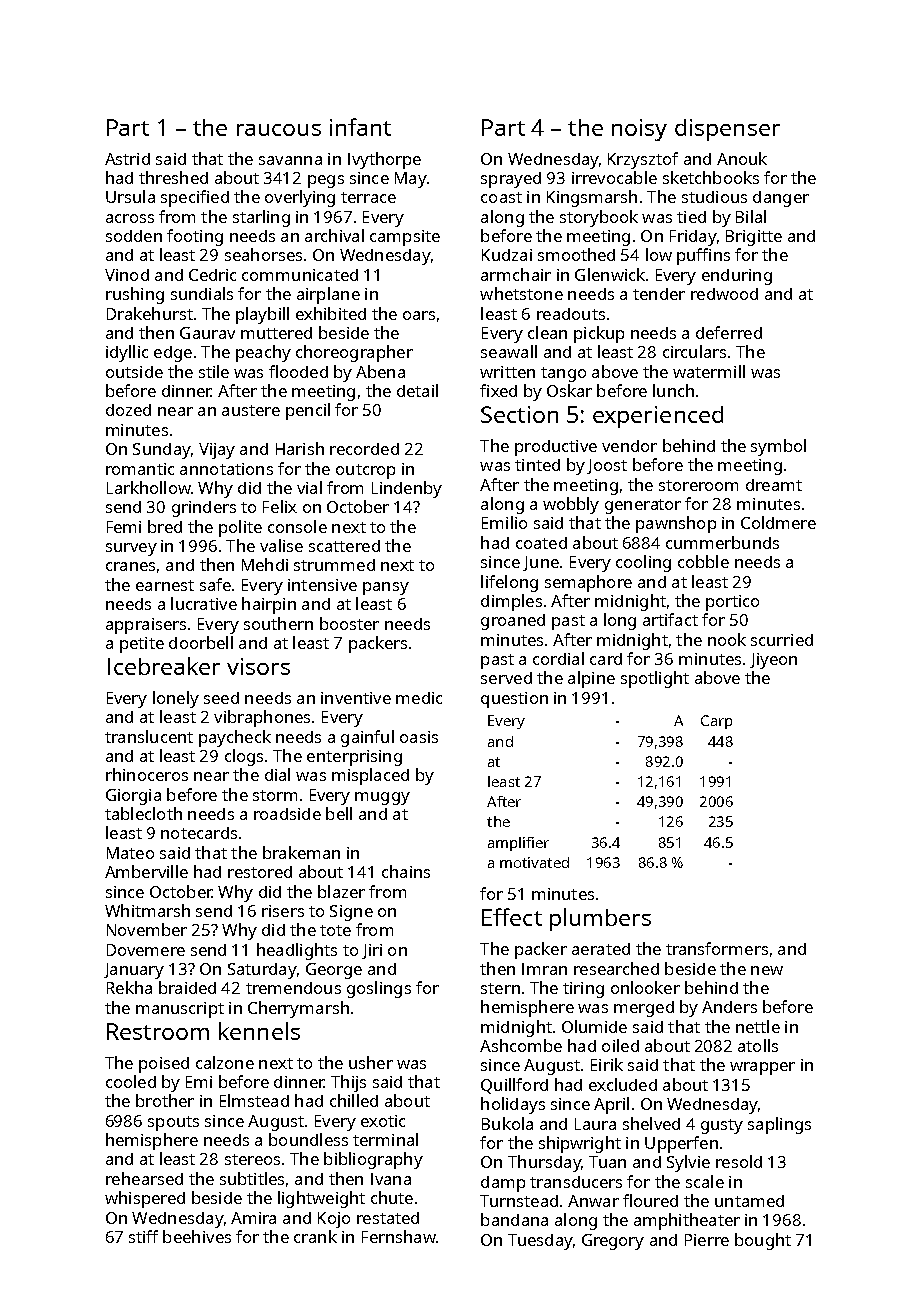 The image size is (924, 1308). Describe the element at coordinates (197, 1236) in the screenshot. I see `beehives` at that location.
